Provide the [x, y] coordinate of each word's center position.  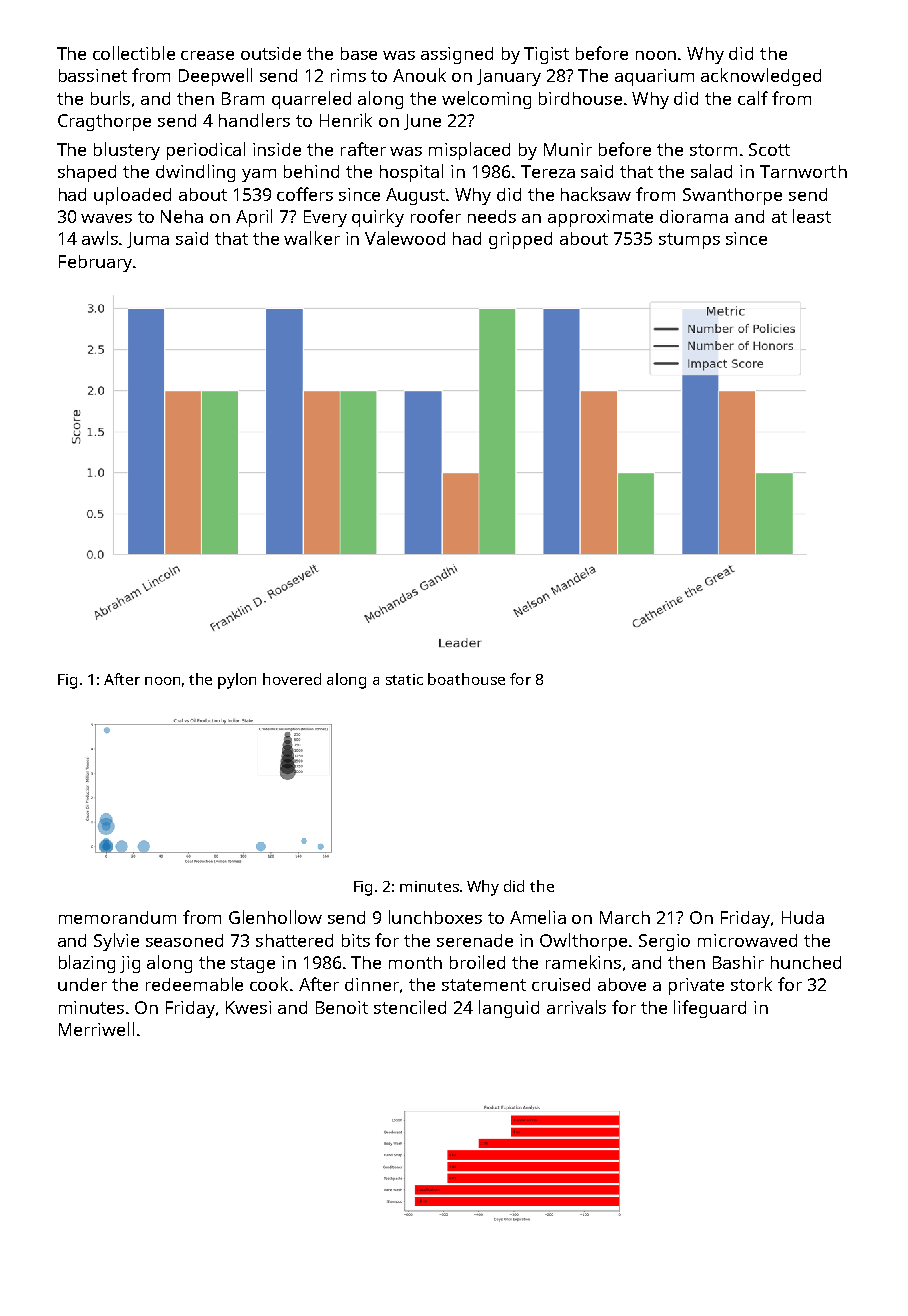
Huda [803, 917]
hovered [292, 679]
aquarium [654, 77]
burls [110, 98]
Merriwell [96, 1029]
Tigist [546, 55]
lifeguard [710, 1009]
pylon [237, 681]
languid [509, 1009]
